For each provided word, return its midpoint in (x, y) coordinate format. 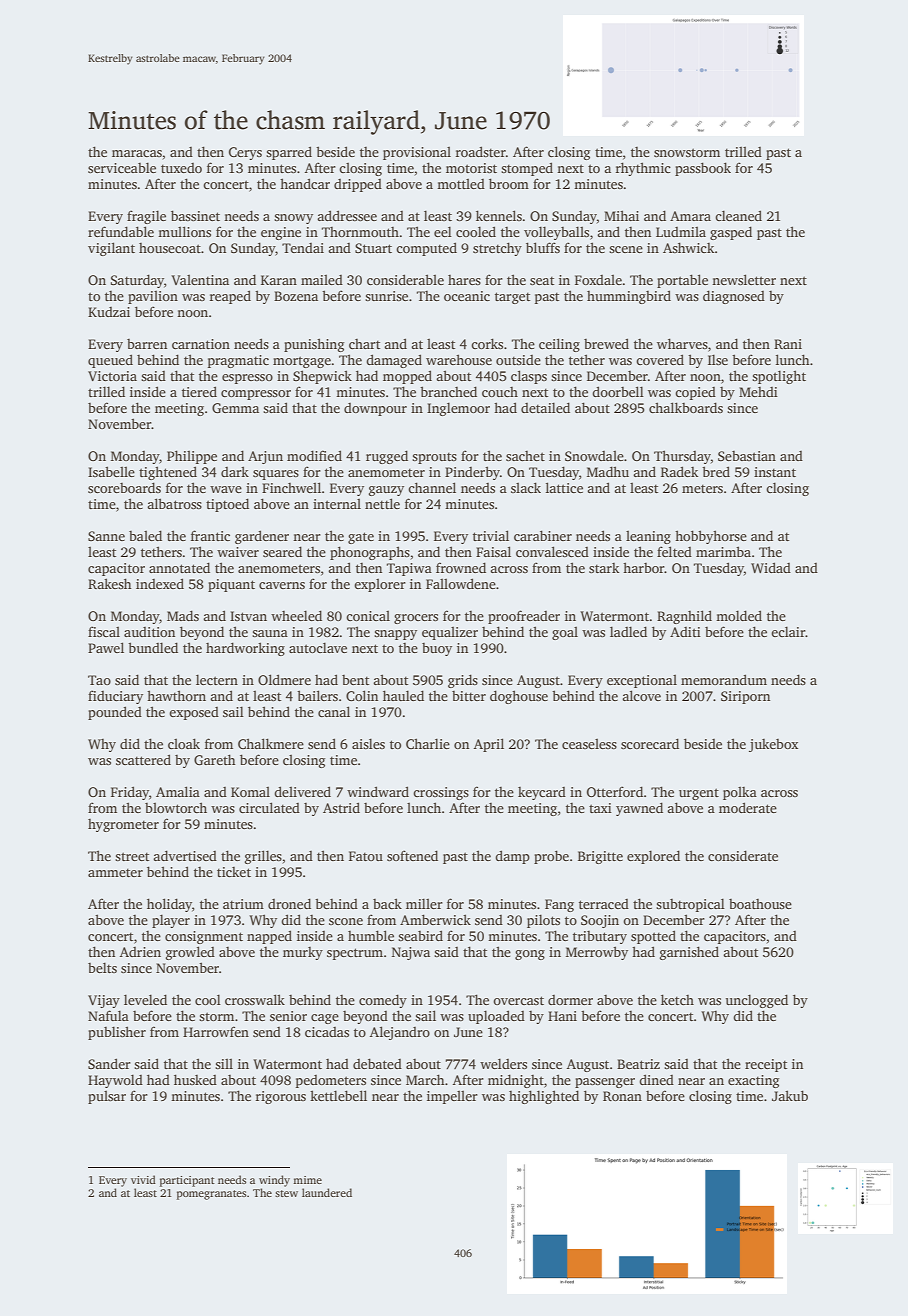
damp (512, 857)
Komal (250, 792)
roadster (481, 151)
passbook (703, 169)
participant (187, 1181)
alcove (641, 695)
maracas (137, 153)
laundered (327, 1192)
